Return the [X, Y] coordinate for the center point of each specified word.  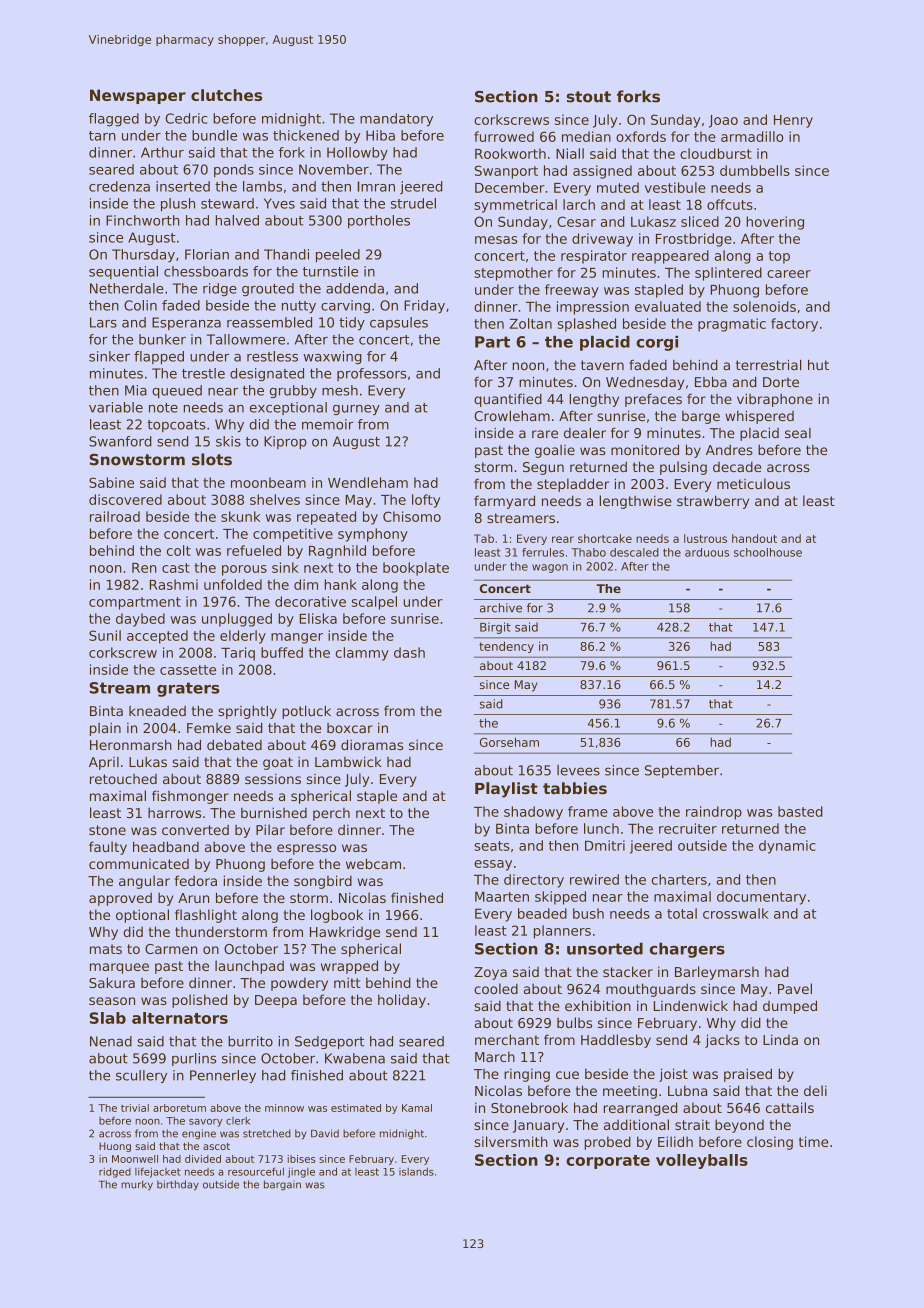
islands [416, 1171]
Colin [140, 305]
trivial [135, 1108]
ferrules [543, 552]
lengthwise [635, 502]
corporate [608, 1162]
